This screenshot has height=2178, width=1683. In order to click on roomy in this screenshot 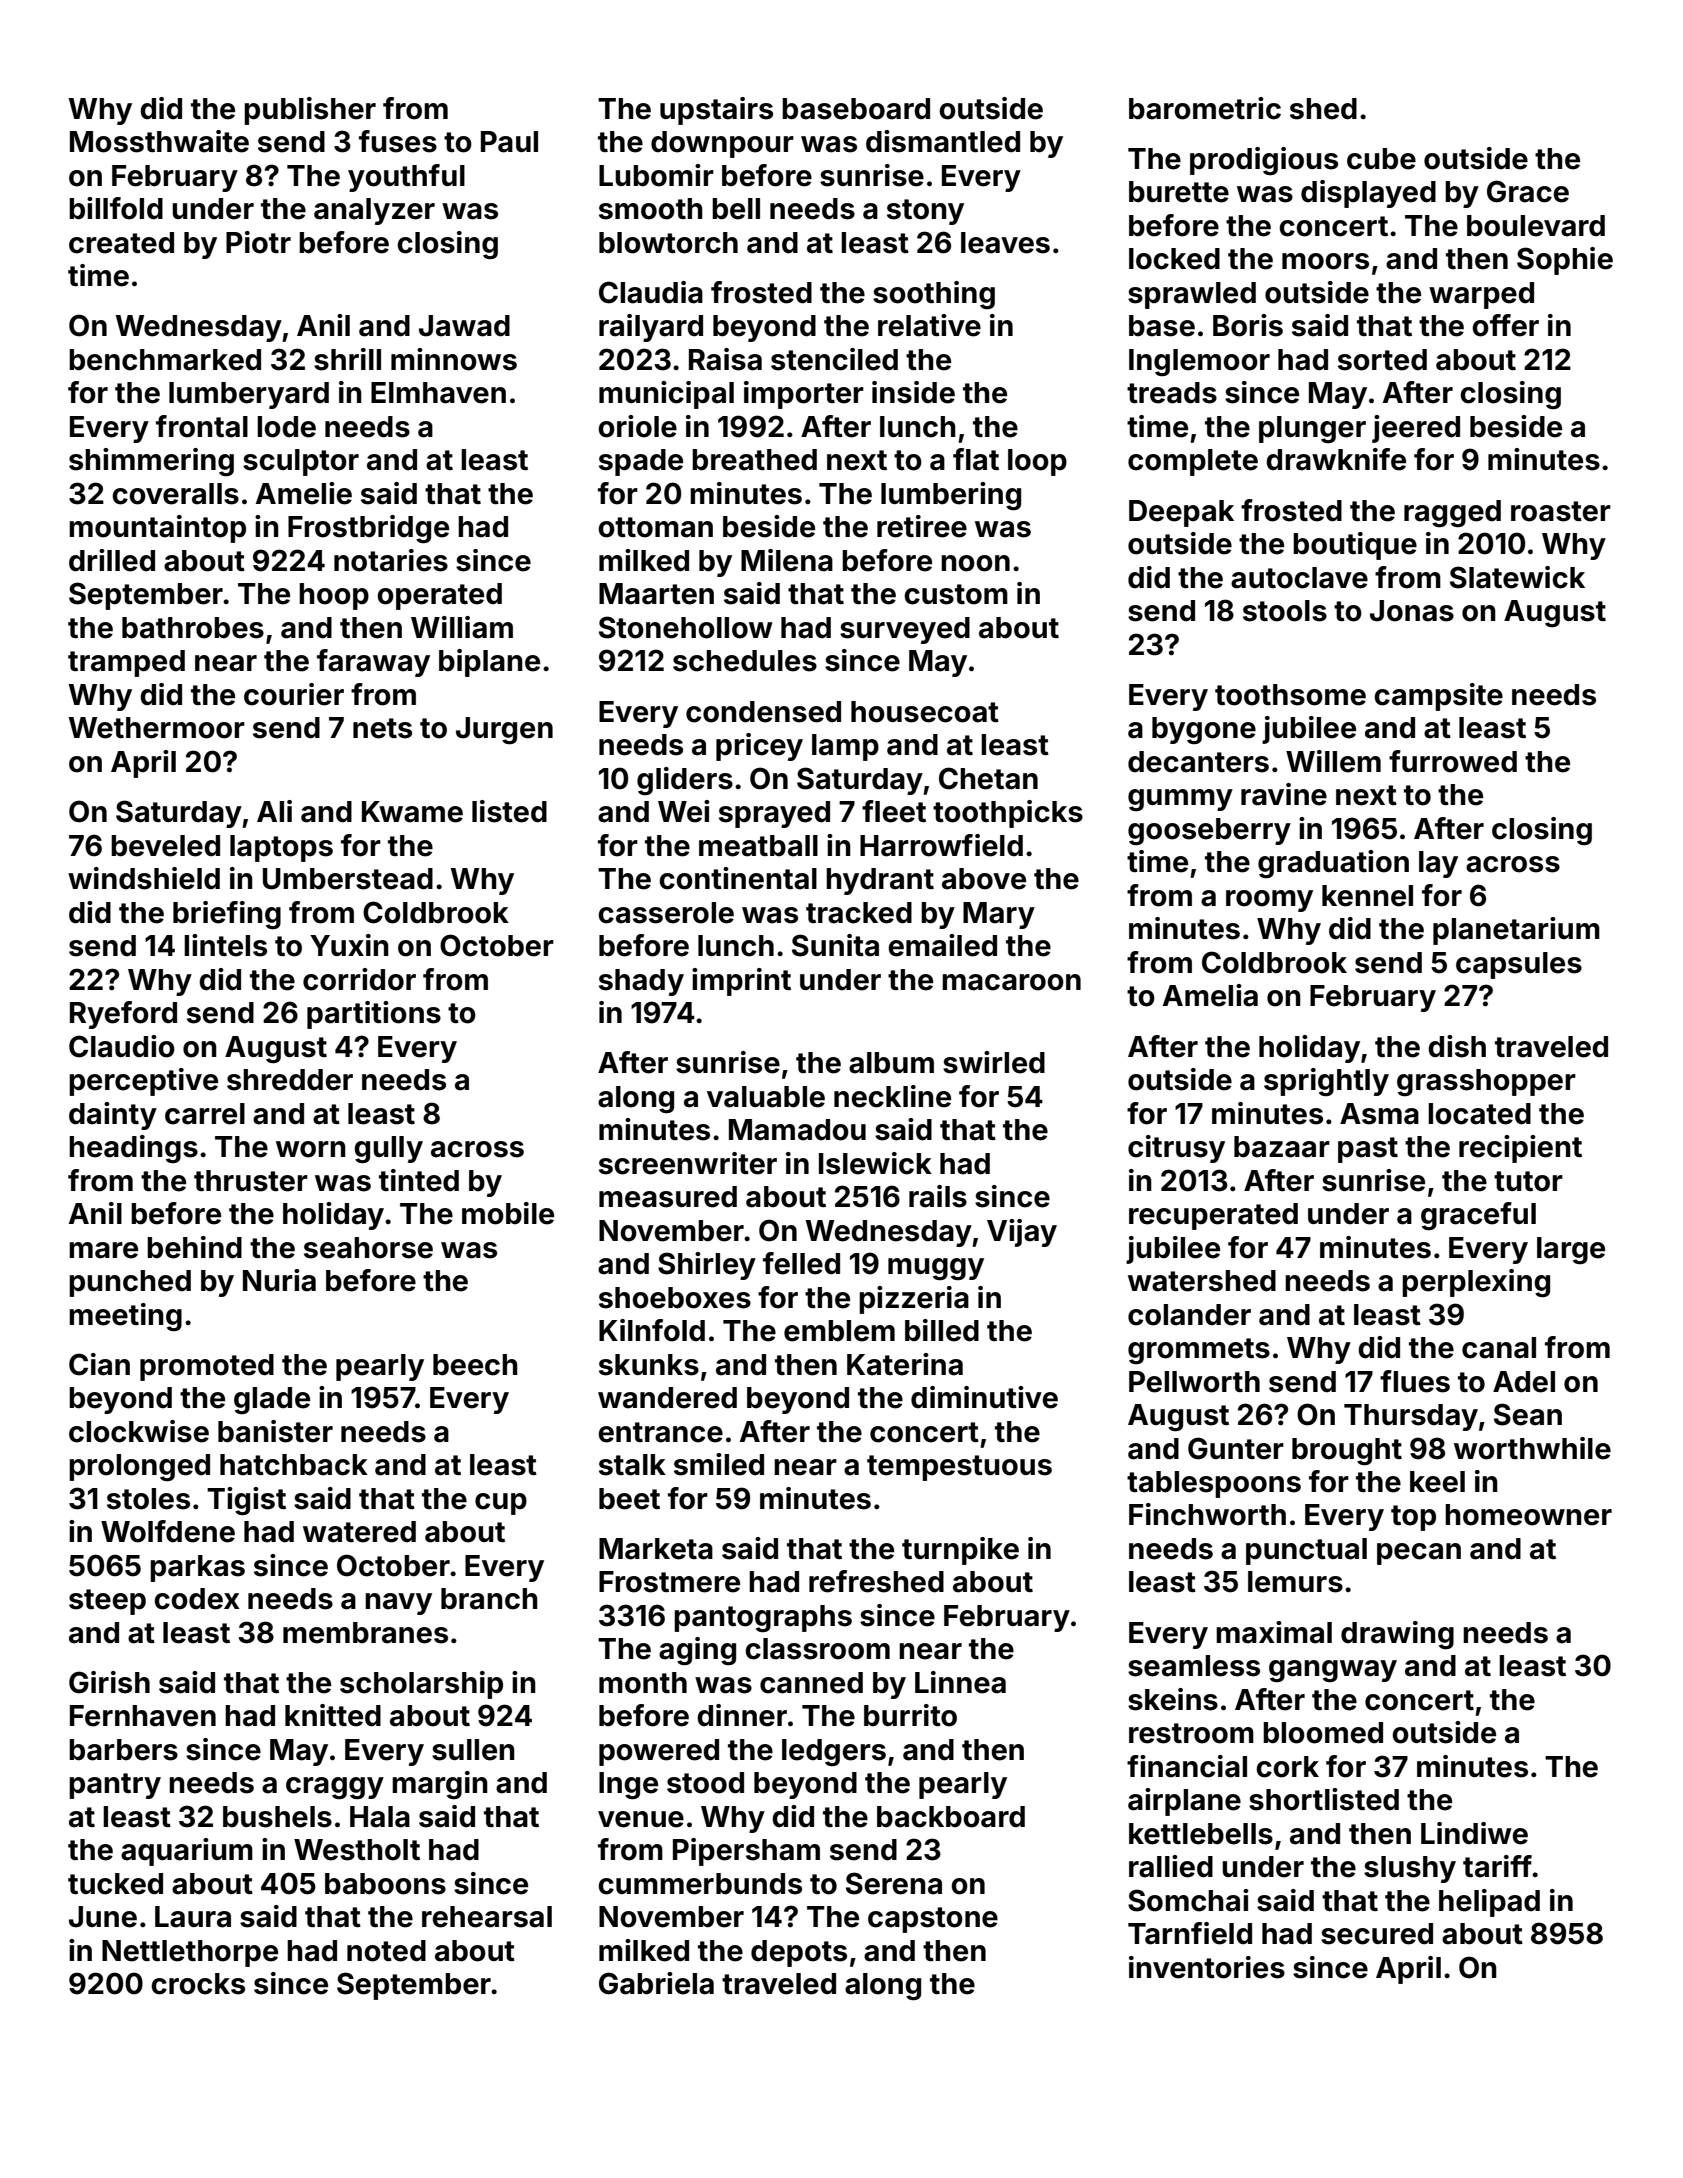, I will do `click(1269, 901)`.
